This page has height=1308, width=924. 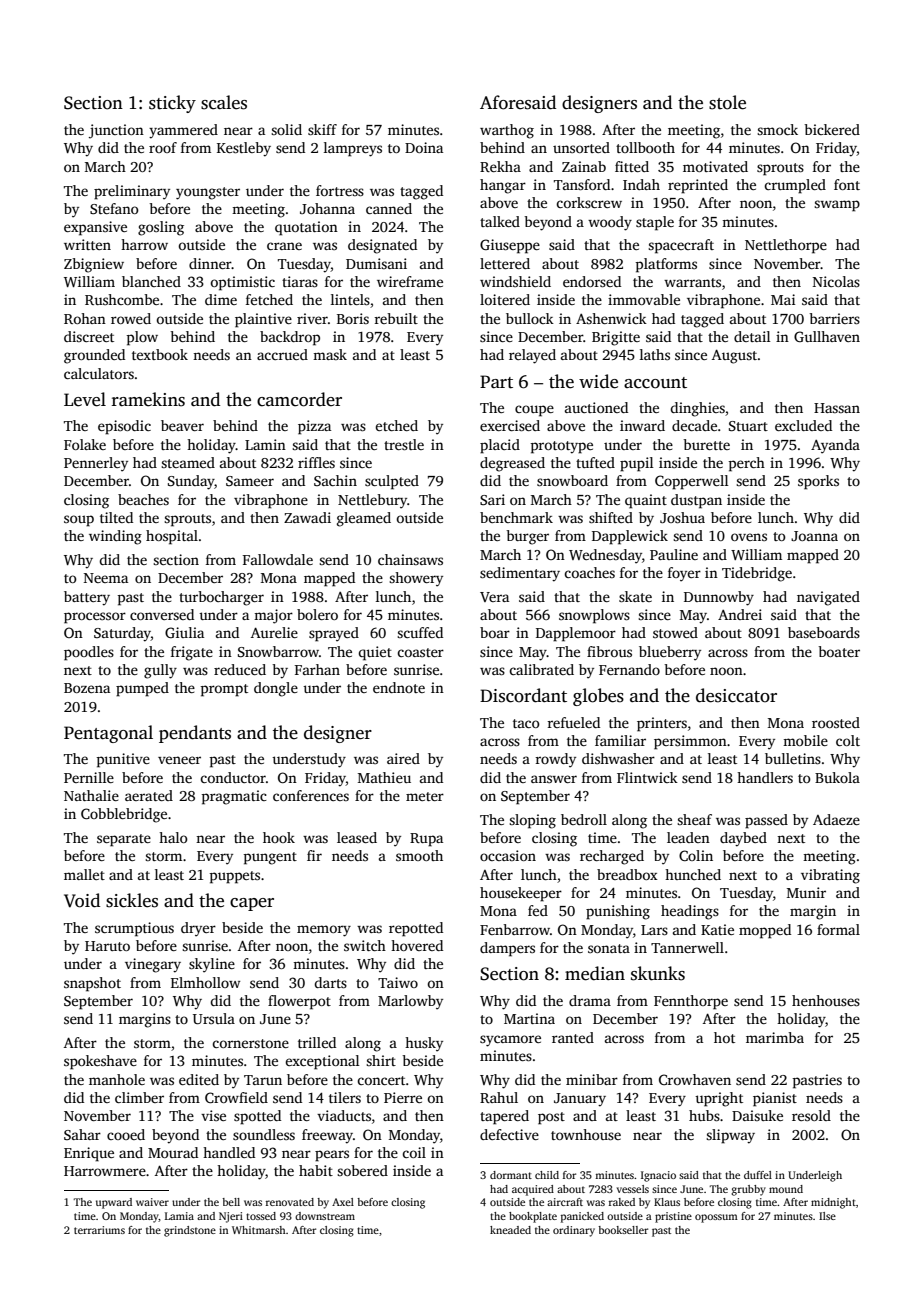 What do you see at coordinates (743, 839) in the page?
I see `daybed` at bounding box center [743, 839].
